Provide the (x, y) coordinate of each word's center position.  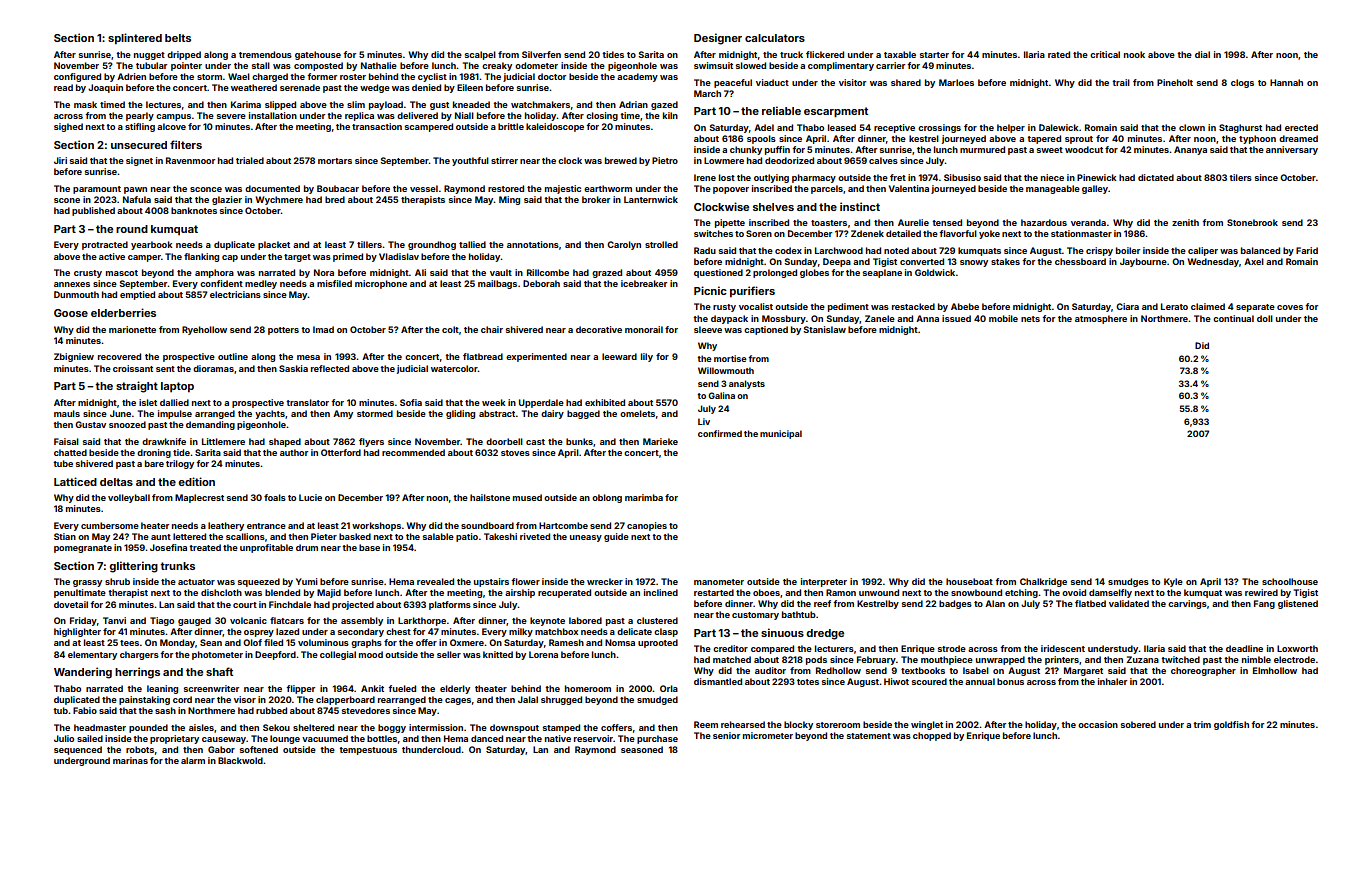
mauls (67, 413)
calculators (775, 38)
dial (1202, 54)
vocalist (756, 306)
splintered (135, 38)
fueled (402, 688)
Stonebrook (1252, 222)
